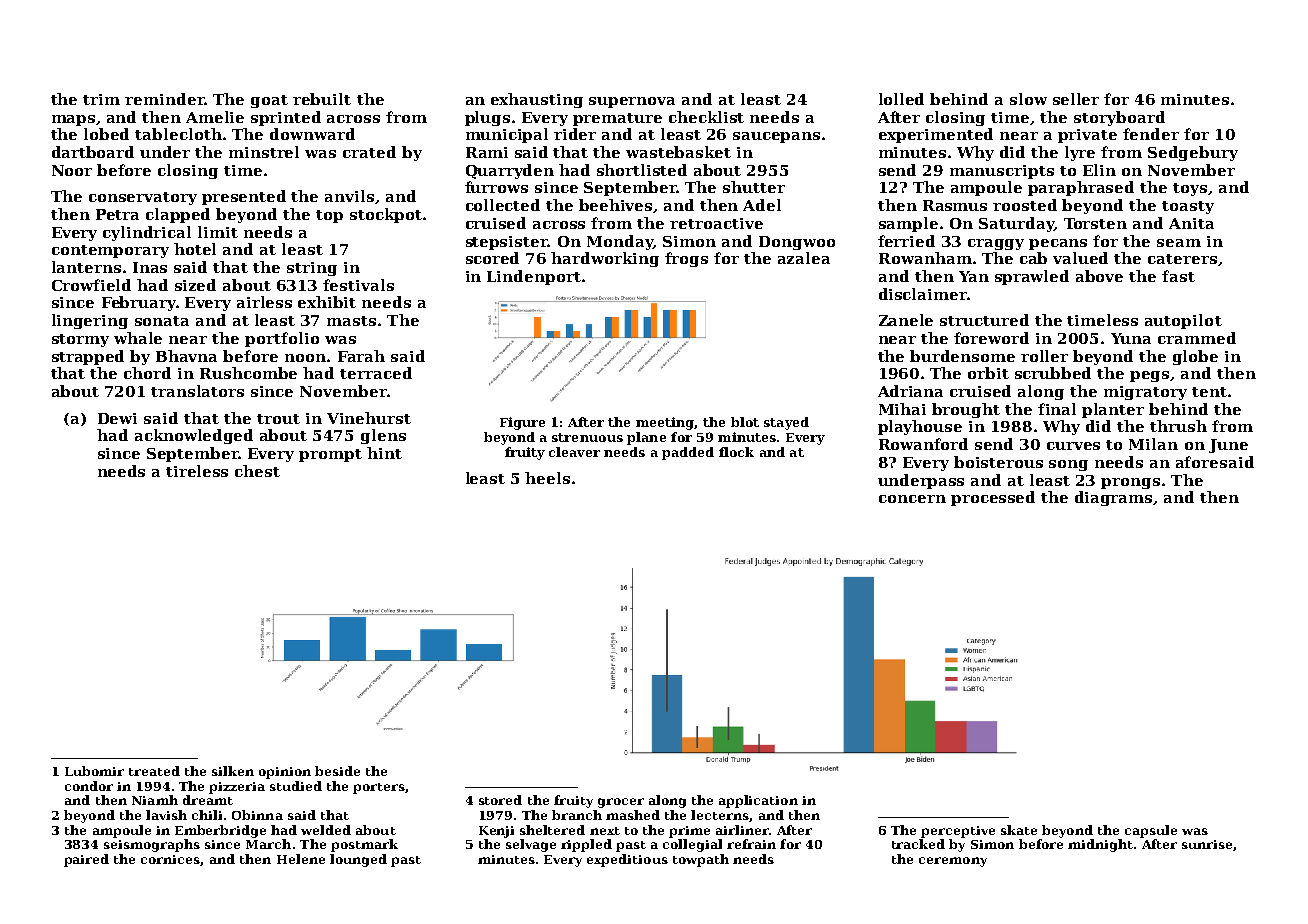 This screenshot has width=1308, height=924. Describe the element at coordinates (953, 862) in the screenshot. I see `ceremony` at that location.
